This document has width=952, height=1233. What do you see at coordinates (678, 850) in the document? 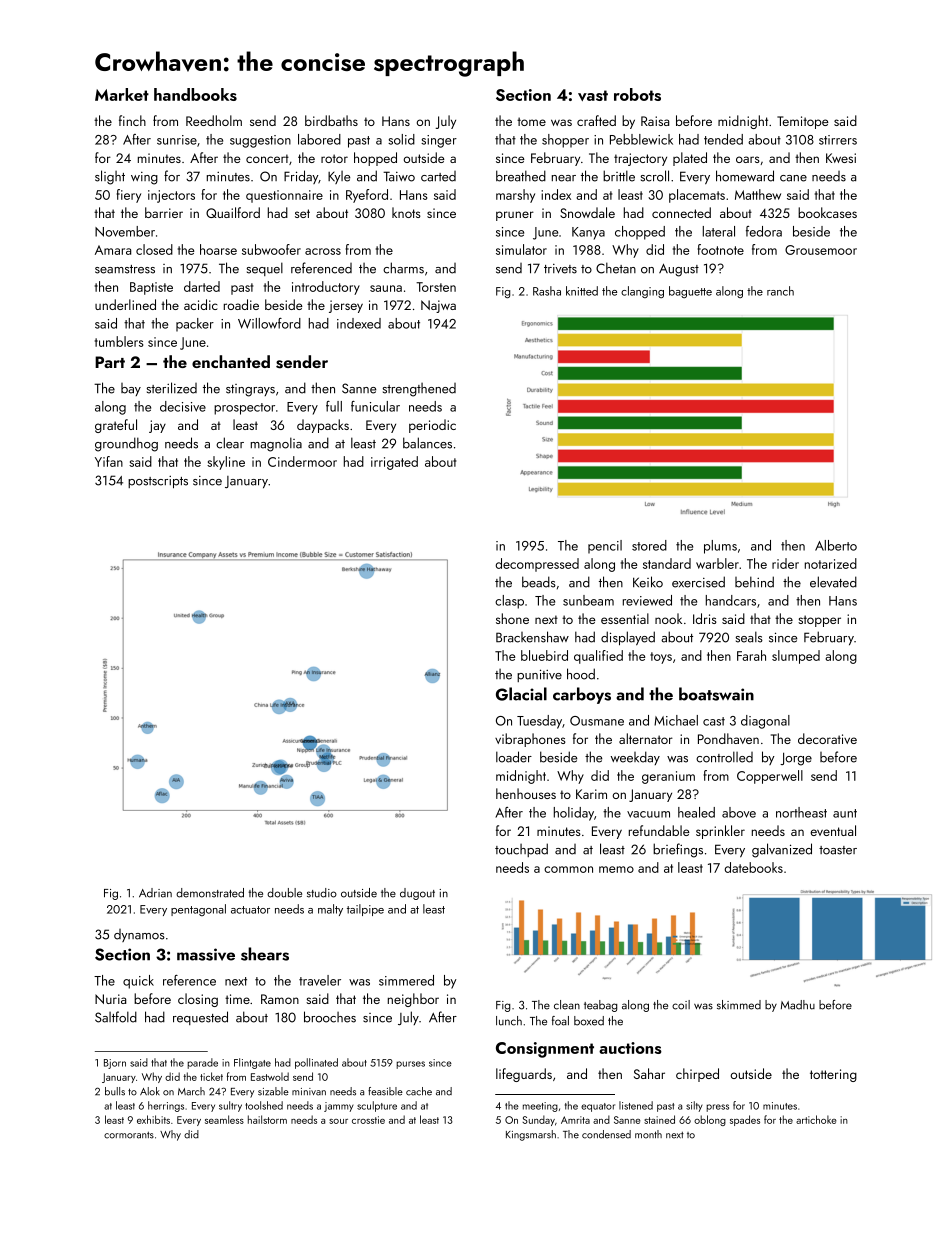
I see `briefings` at bounding box center [678, 850].
